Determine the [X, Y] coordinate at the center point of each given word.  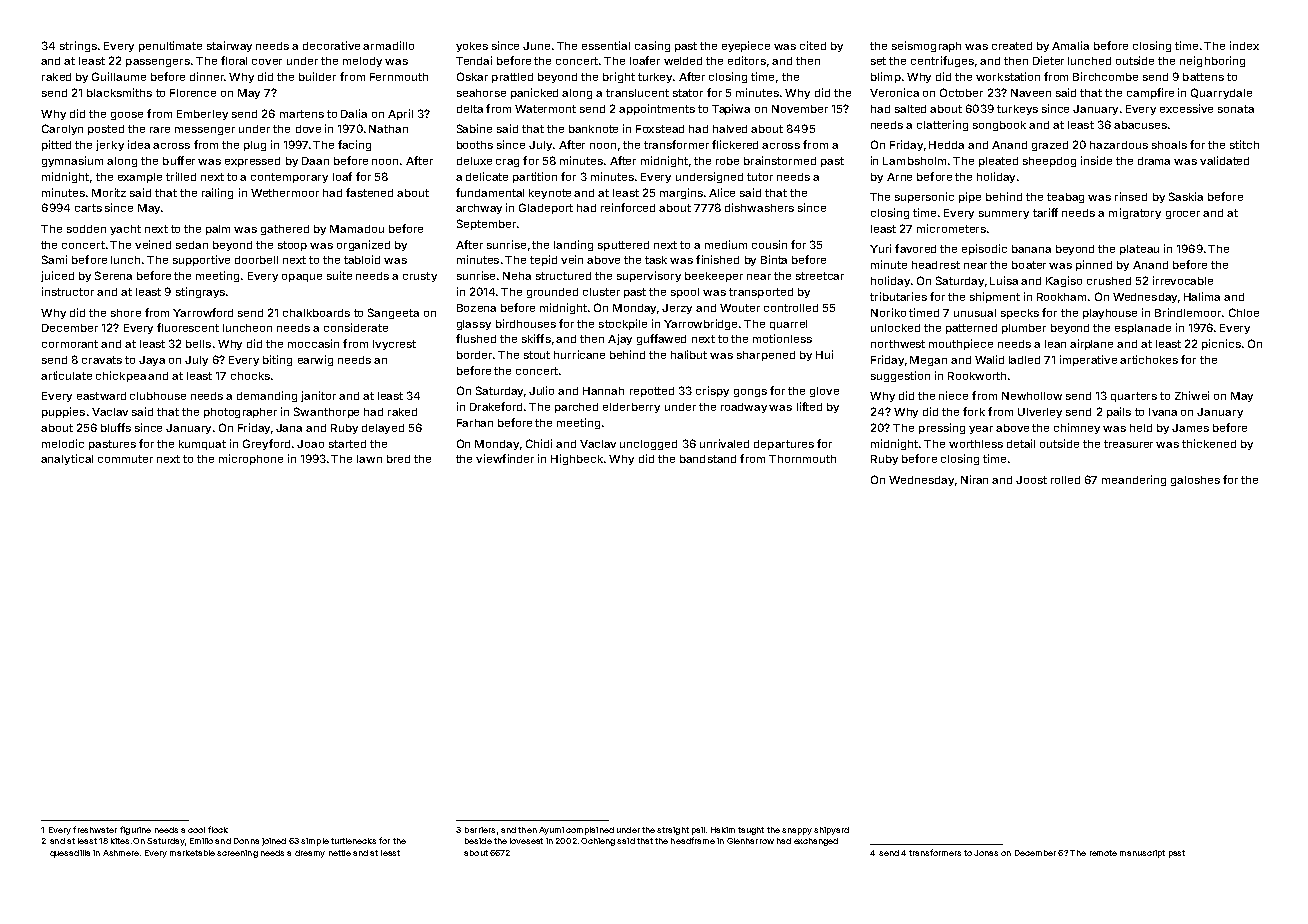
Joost [1031, 480]
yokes [472, 47]
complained [590, 831]
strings [78, 46]
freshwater [95, 829]
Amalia [1070, 45]
